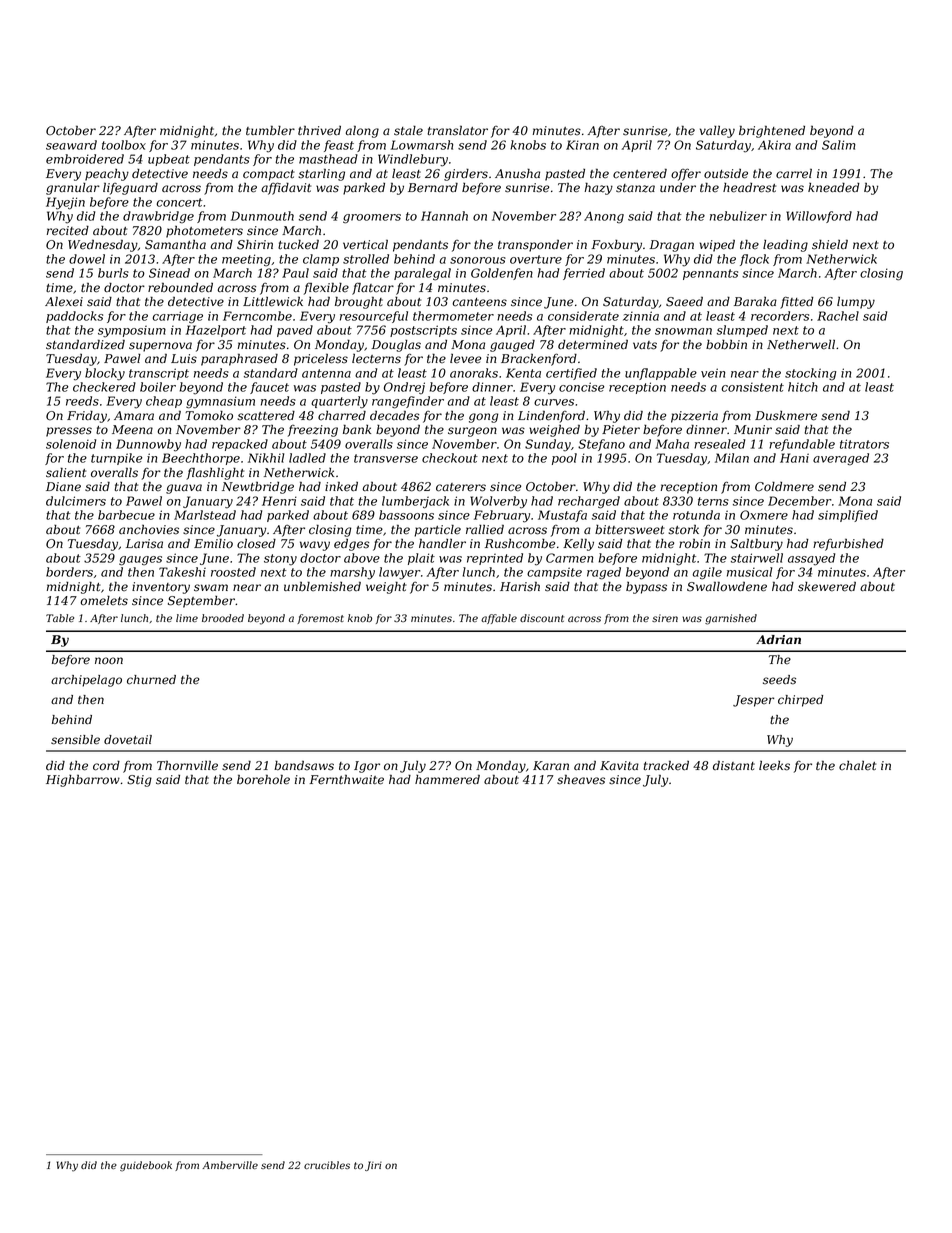 The image size is (952, 1233). What do you see at coordinates (327, 1165) in the screenshot?
I see `crucibles` at bounding box center [327, 1165].
